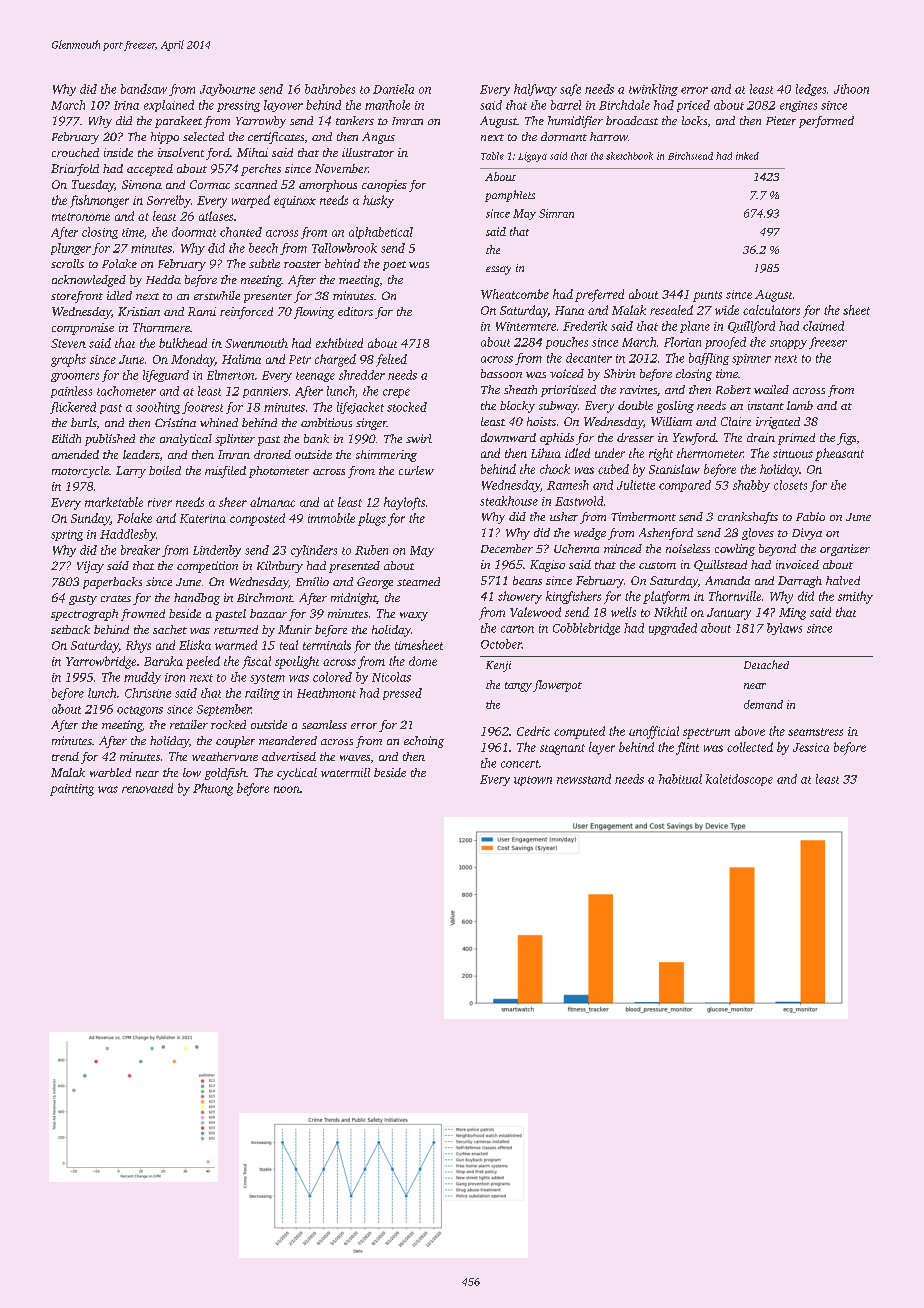 Image resolution: width=924 pixels, height=1308 pixels. Describe the element at coordinates (216, 216) in the document. I see `atlases` at that location.
